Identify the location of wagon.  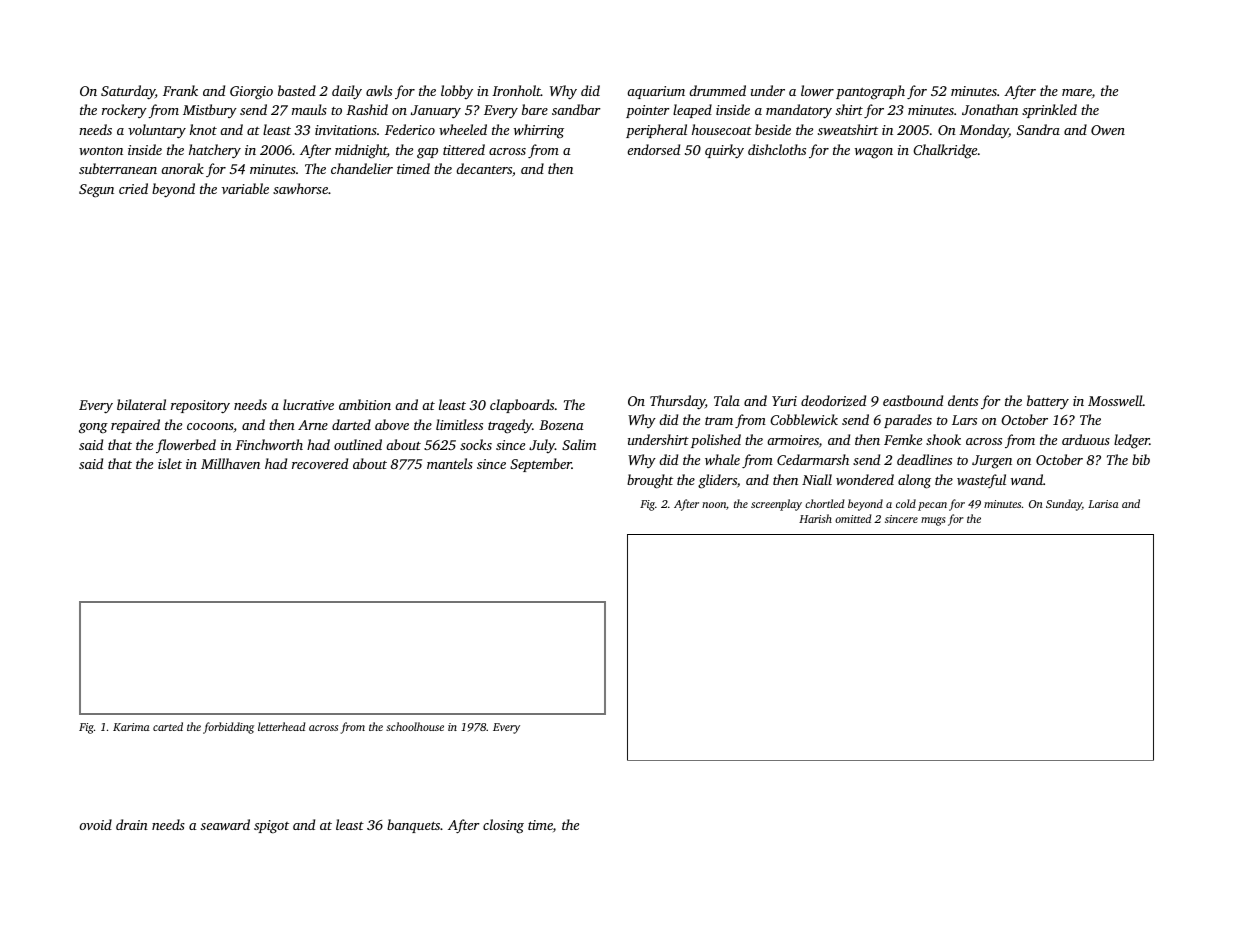
(874, 153).
